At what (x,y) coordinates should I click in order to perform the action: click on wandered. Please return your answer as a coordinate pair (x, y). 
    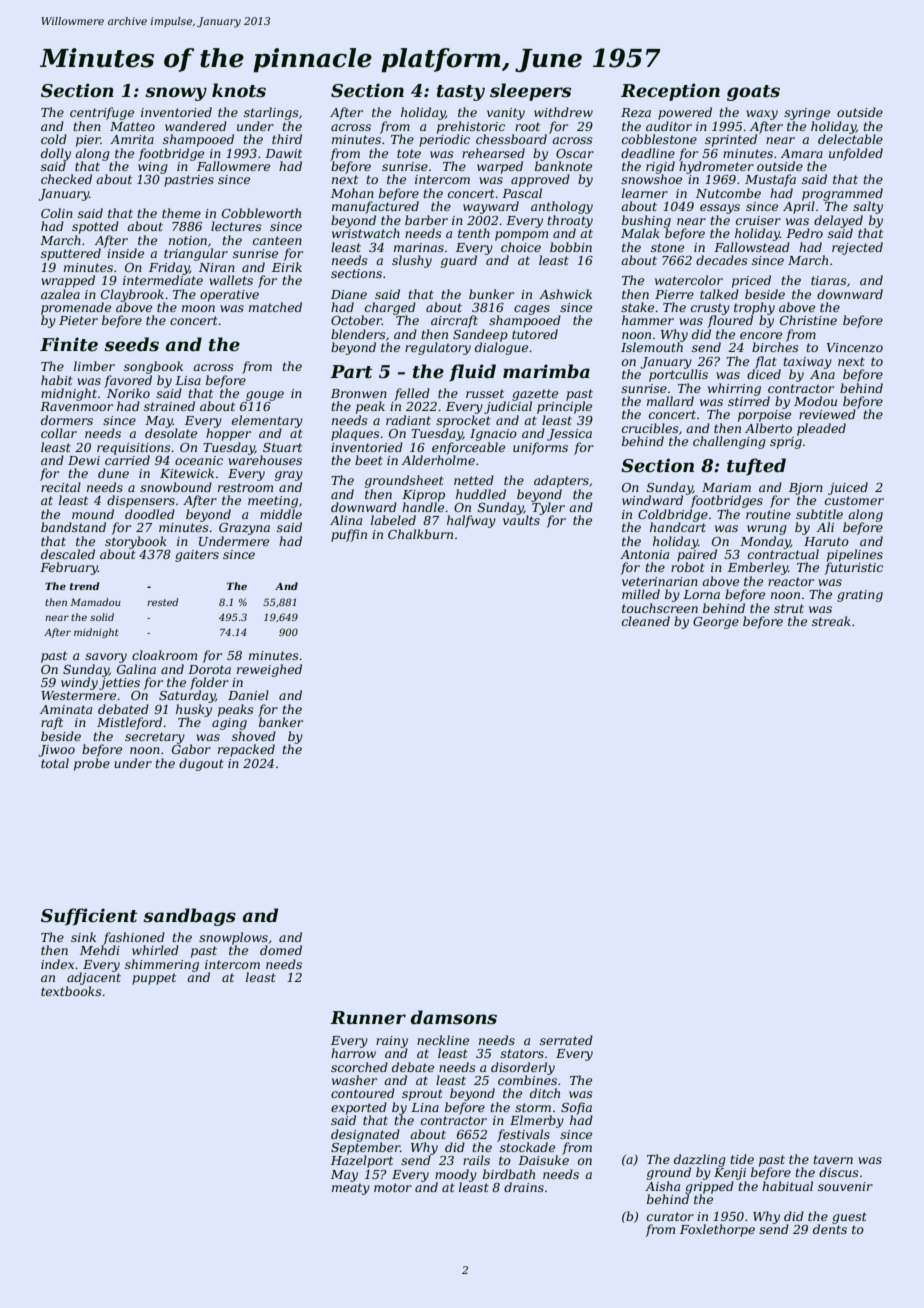
    Looking at the image, I should click on (196, 126).
